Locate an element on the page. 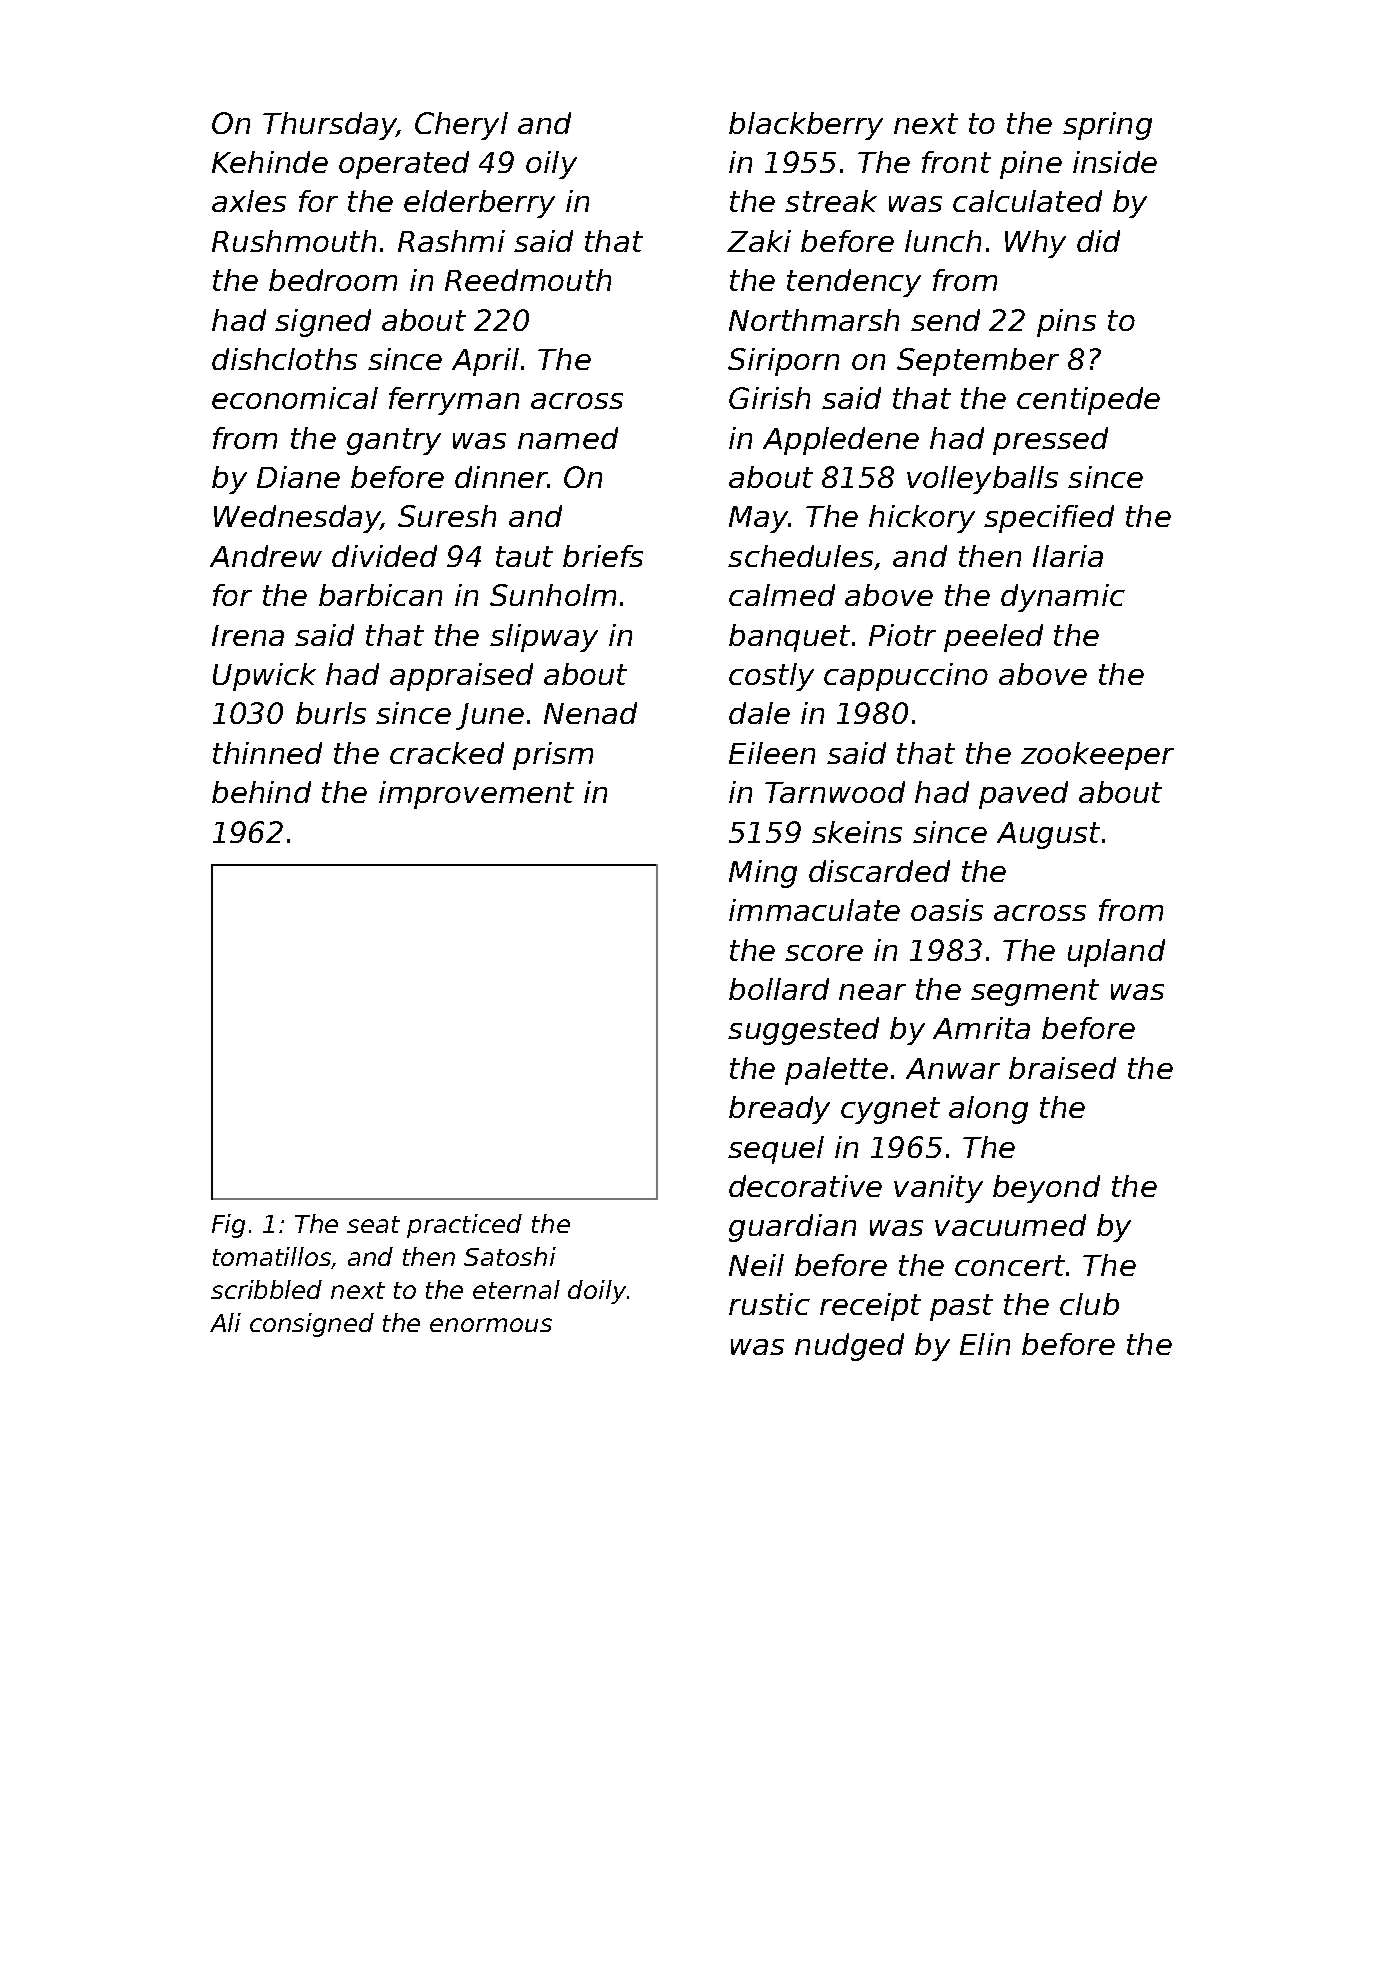 Image resolution: width=1386 pixels, height=1969 pixels. peeled is located at coordinates (993, 638).
